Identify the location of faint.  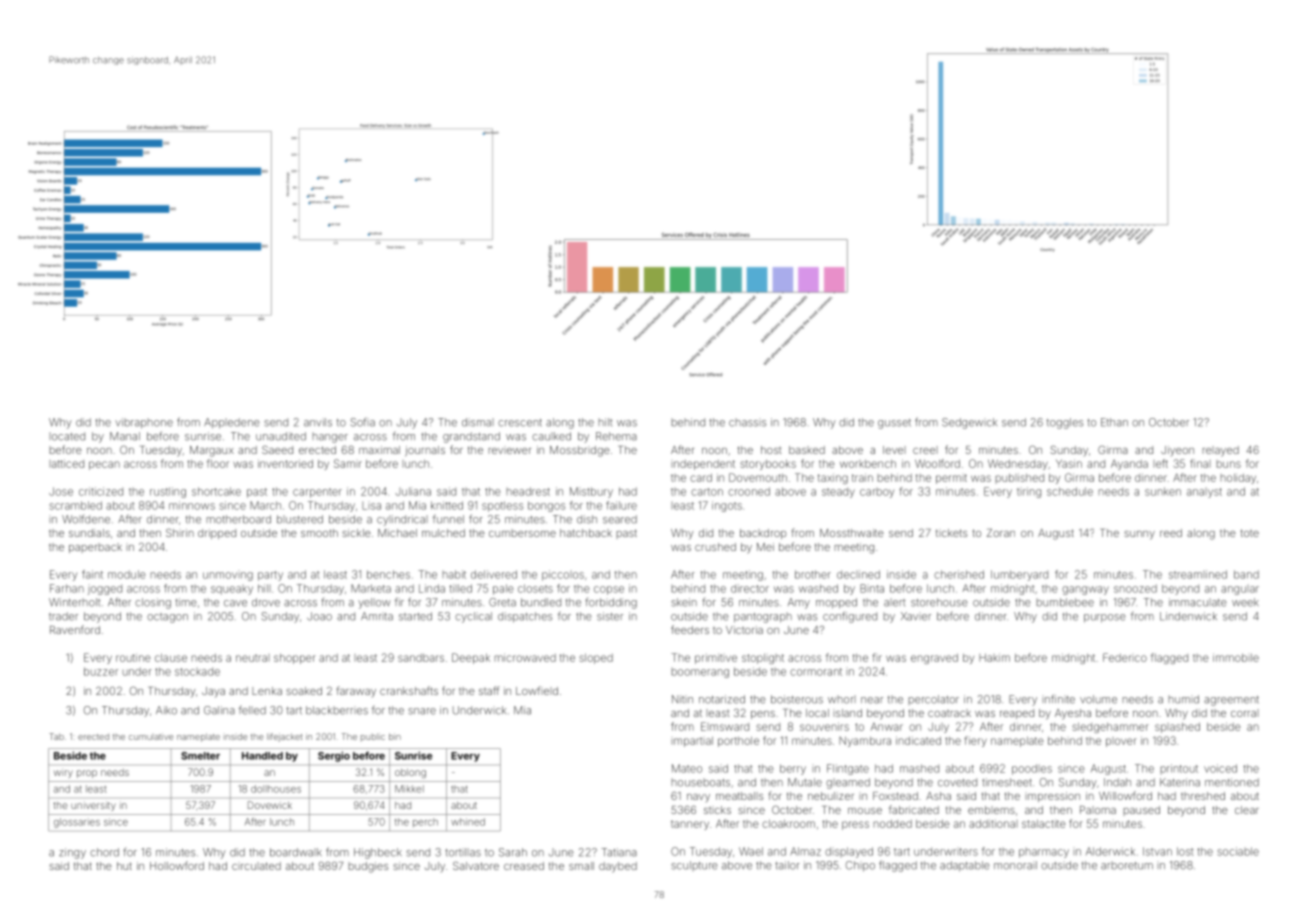
(92, 574).
